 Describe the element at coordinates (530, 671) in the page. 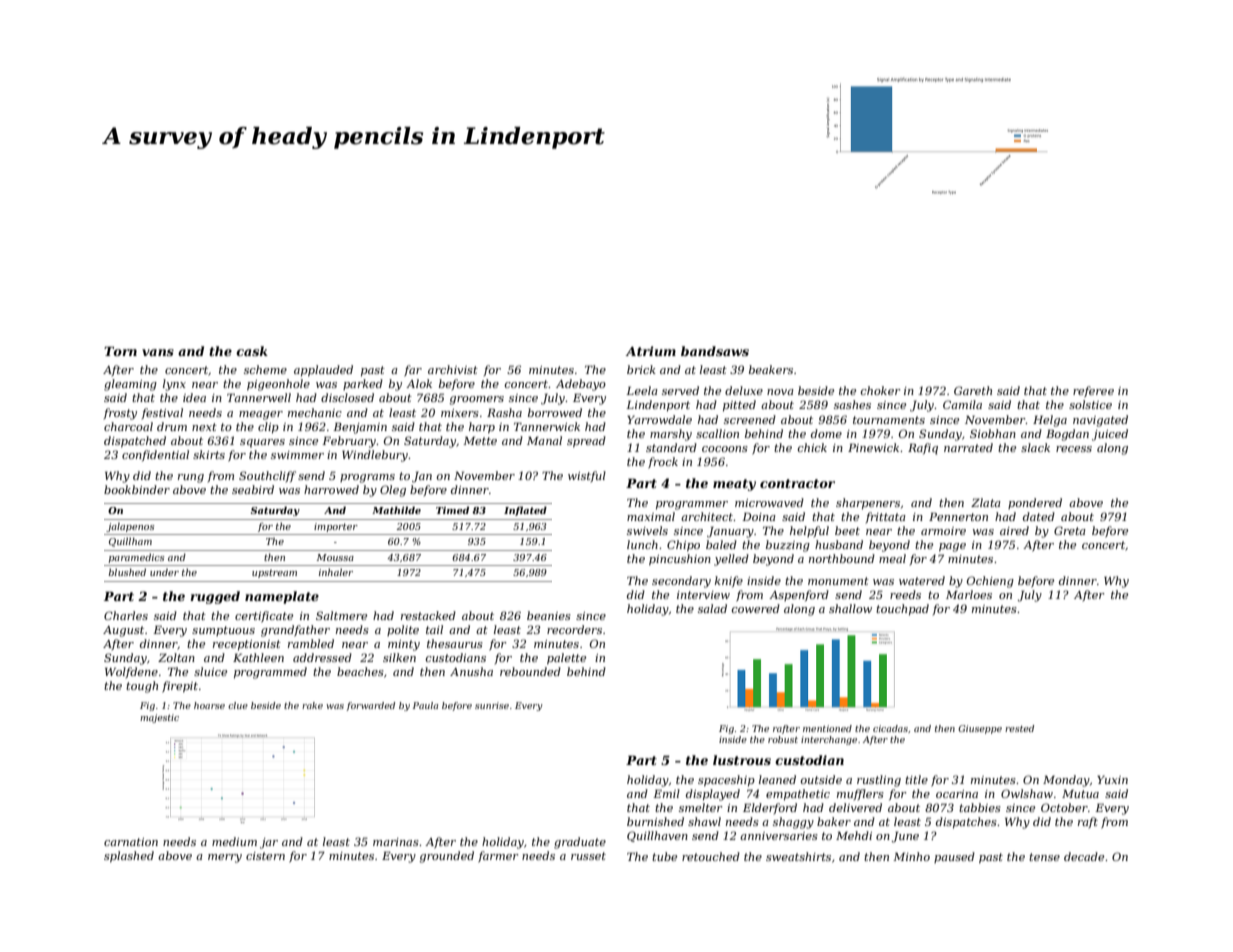

I see `rebounded` at that location.
